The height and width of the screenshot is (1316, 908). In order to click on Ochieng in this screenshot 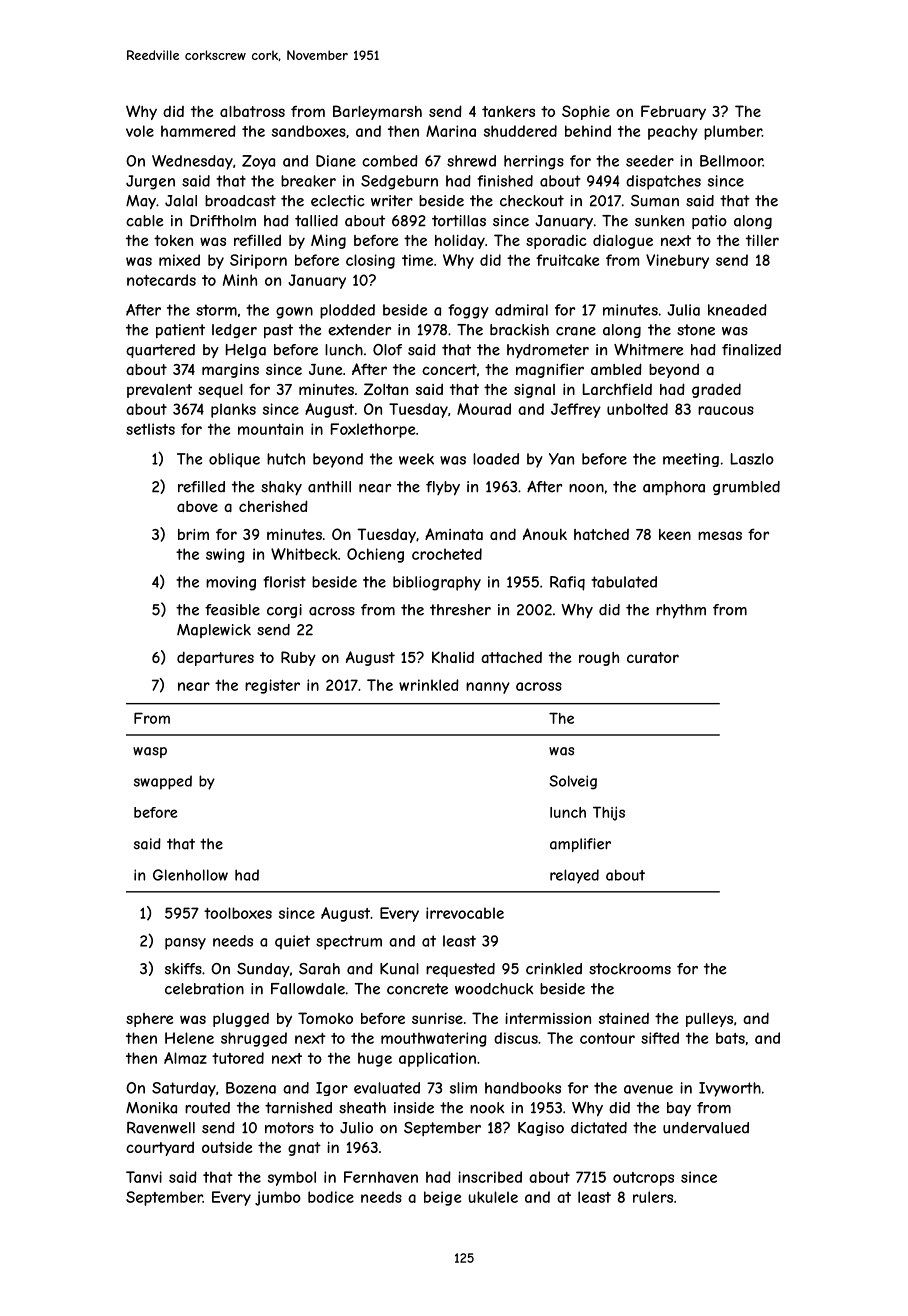, I will do `click(375, 555)`.
